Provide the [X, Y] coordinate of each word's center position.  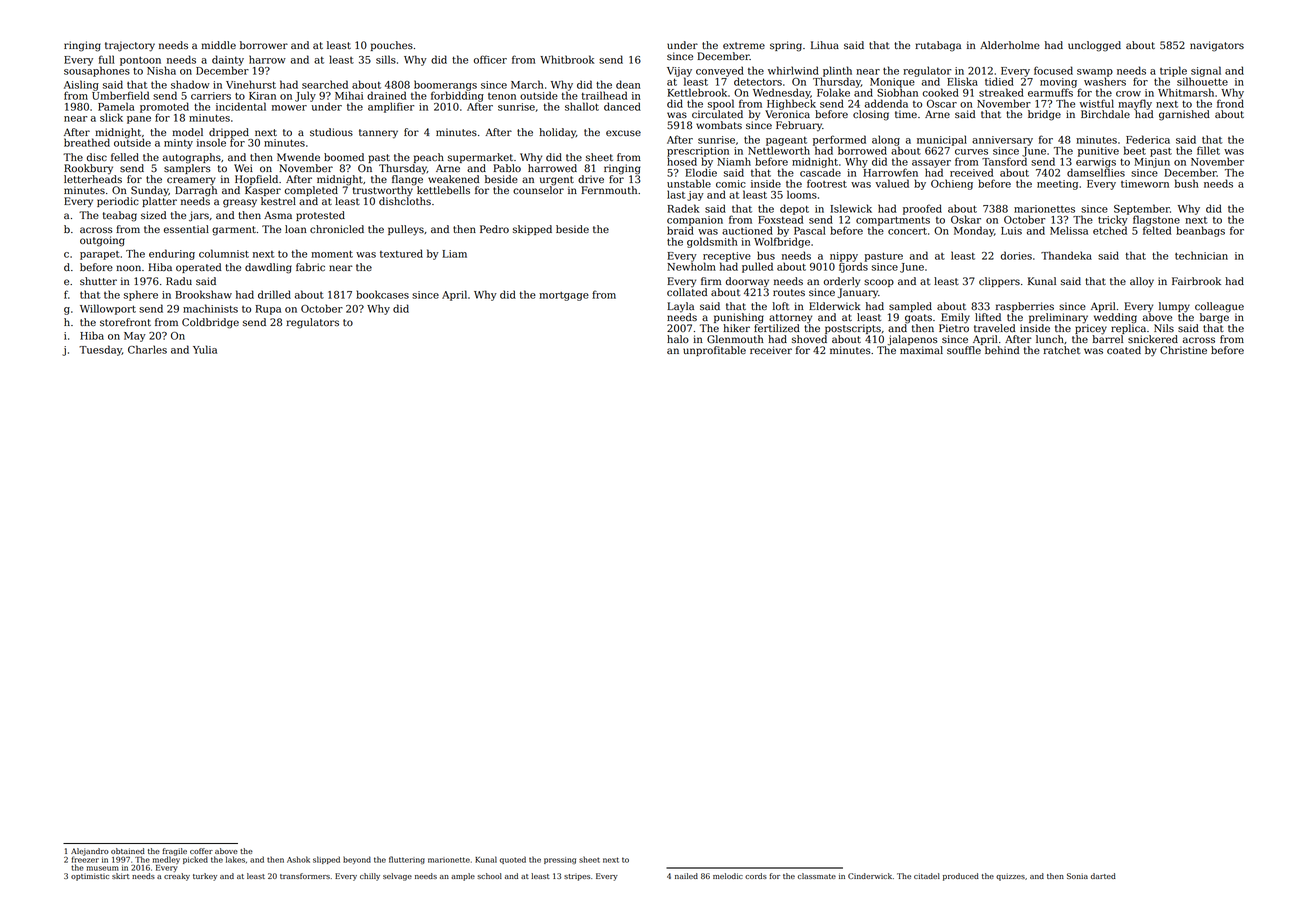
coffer [201, 851]
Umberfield [120, 95]
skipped [532, 230]
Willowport [108, 309]
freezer [85, 859]
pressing [560, 860]
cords [756, 876]
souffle [964, 350]
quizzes [1010, 877]
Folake [833, 92]
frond [1230, 103]
